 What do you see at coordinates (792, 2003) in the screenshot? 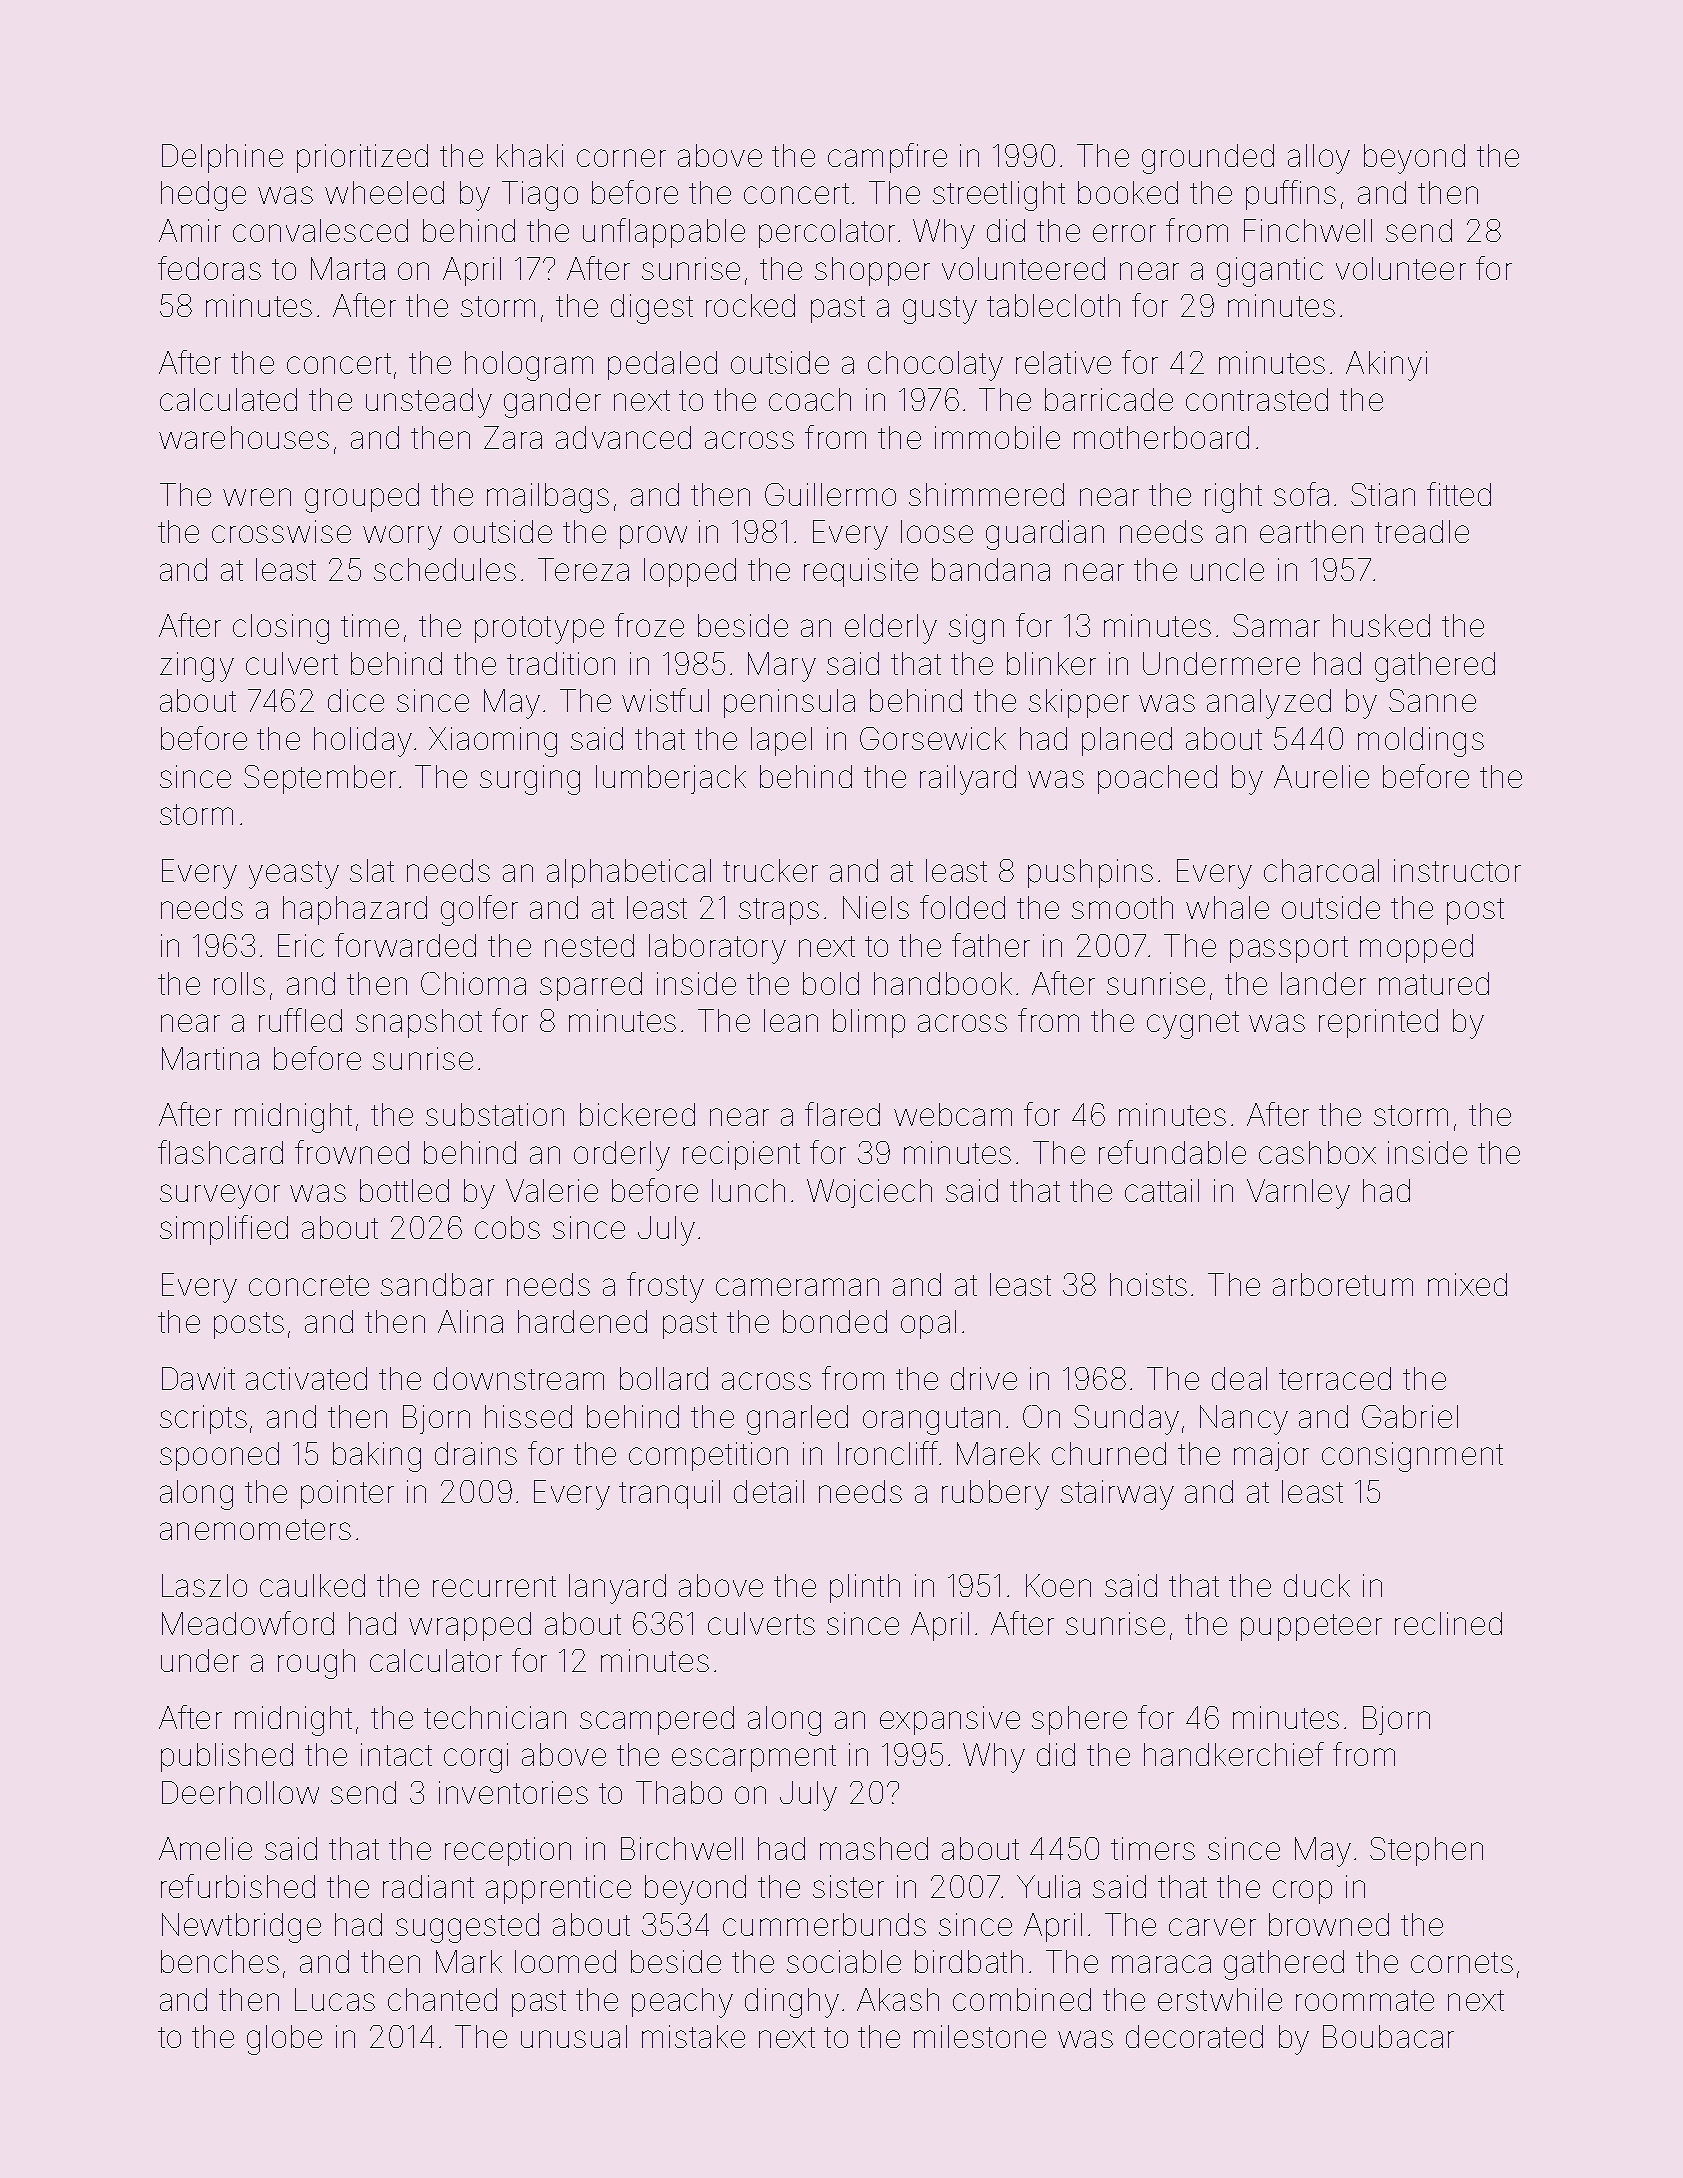
I see `dinghy` at bounding box center [792, 2003].
